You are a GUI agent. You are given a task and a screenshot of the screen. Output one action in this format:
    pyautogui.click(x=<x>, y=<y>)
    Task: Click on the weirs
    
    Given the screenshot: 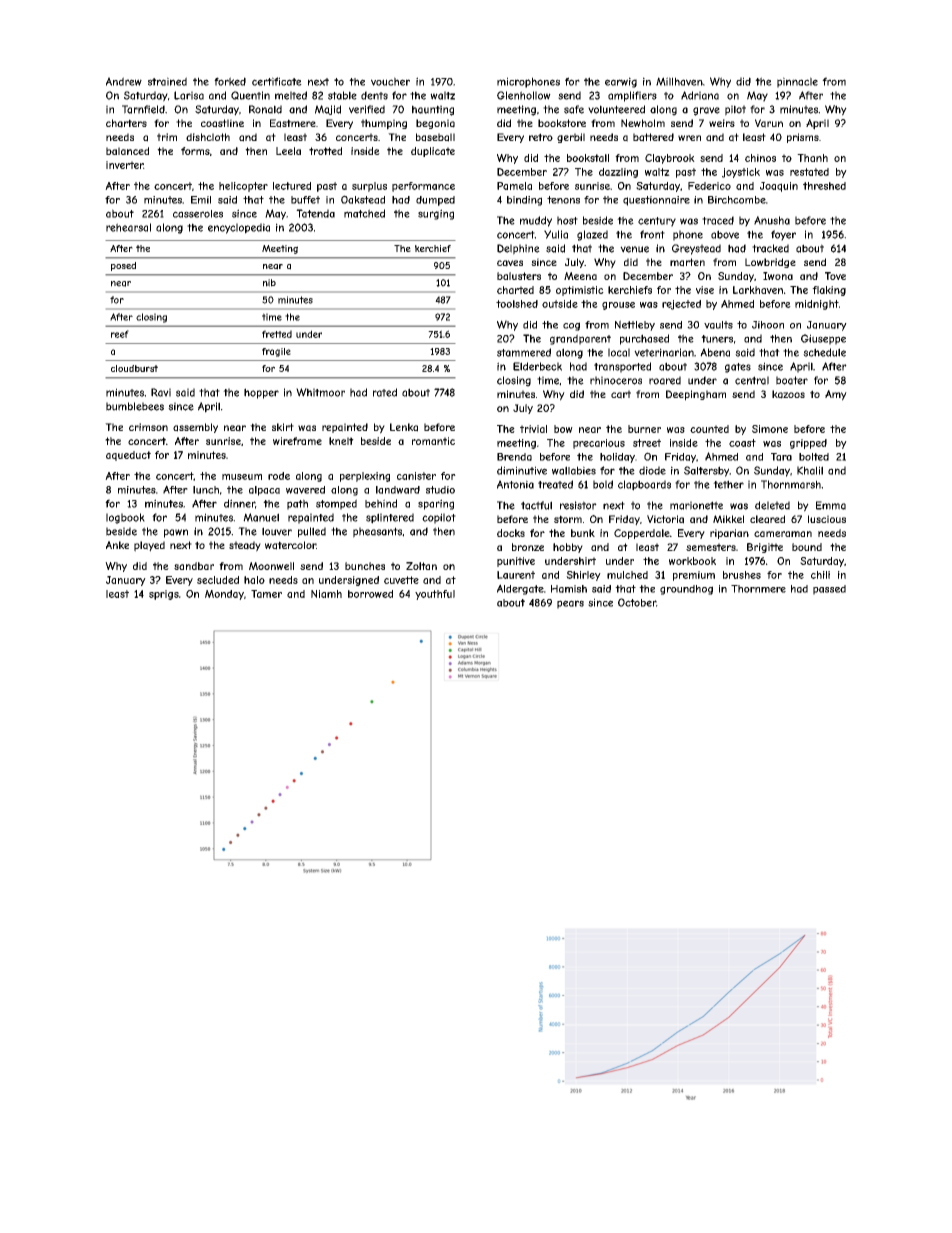 What is the action you would take?
    pyautogui.click(x=722, y=123)
